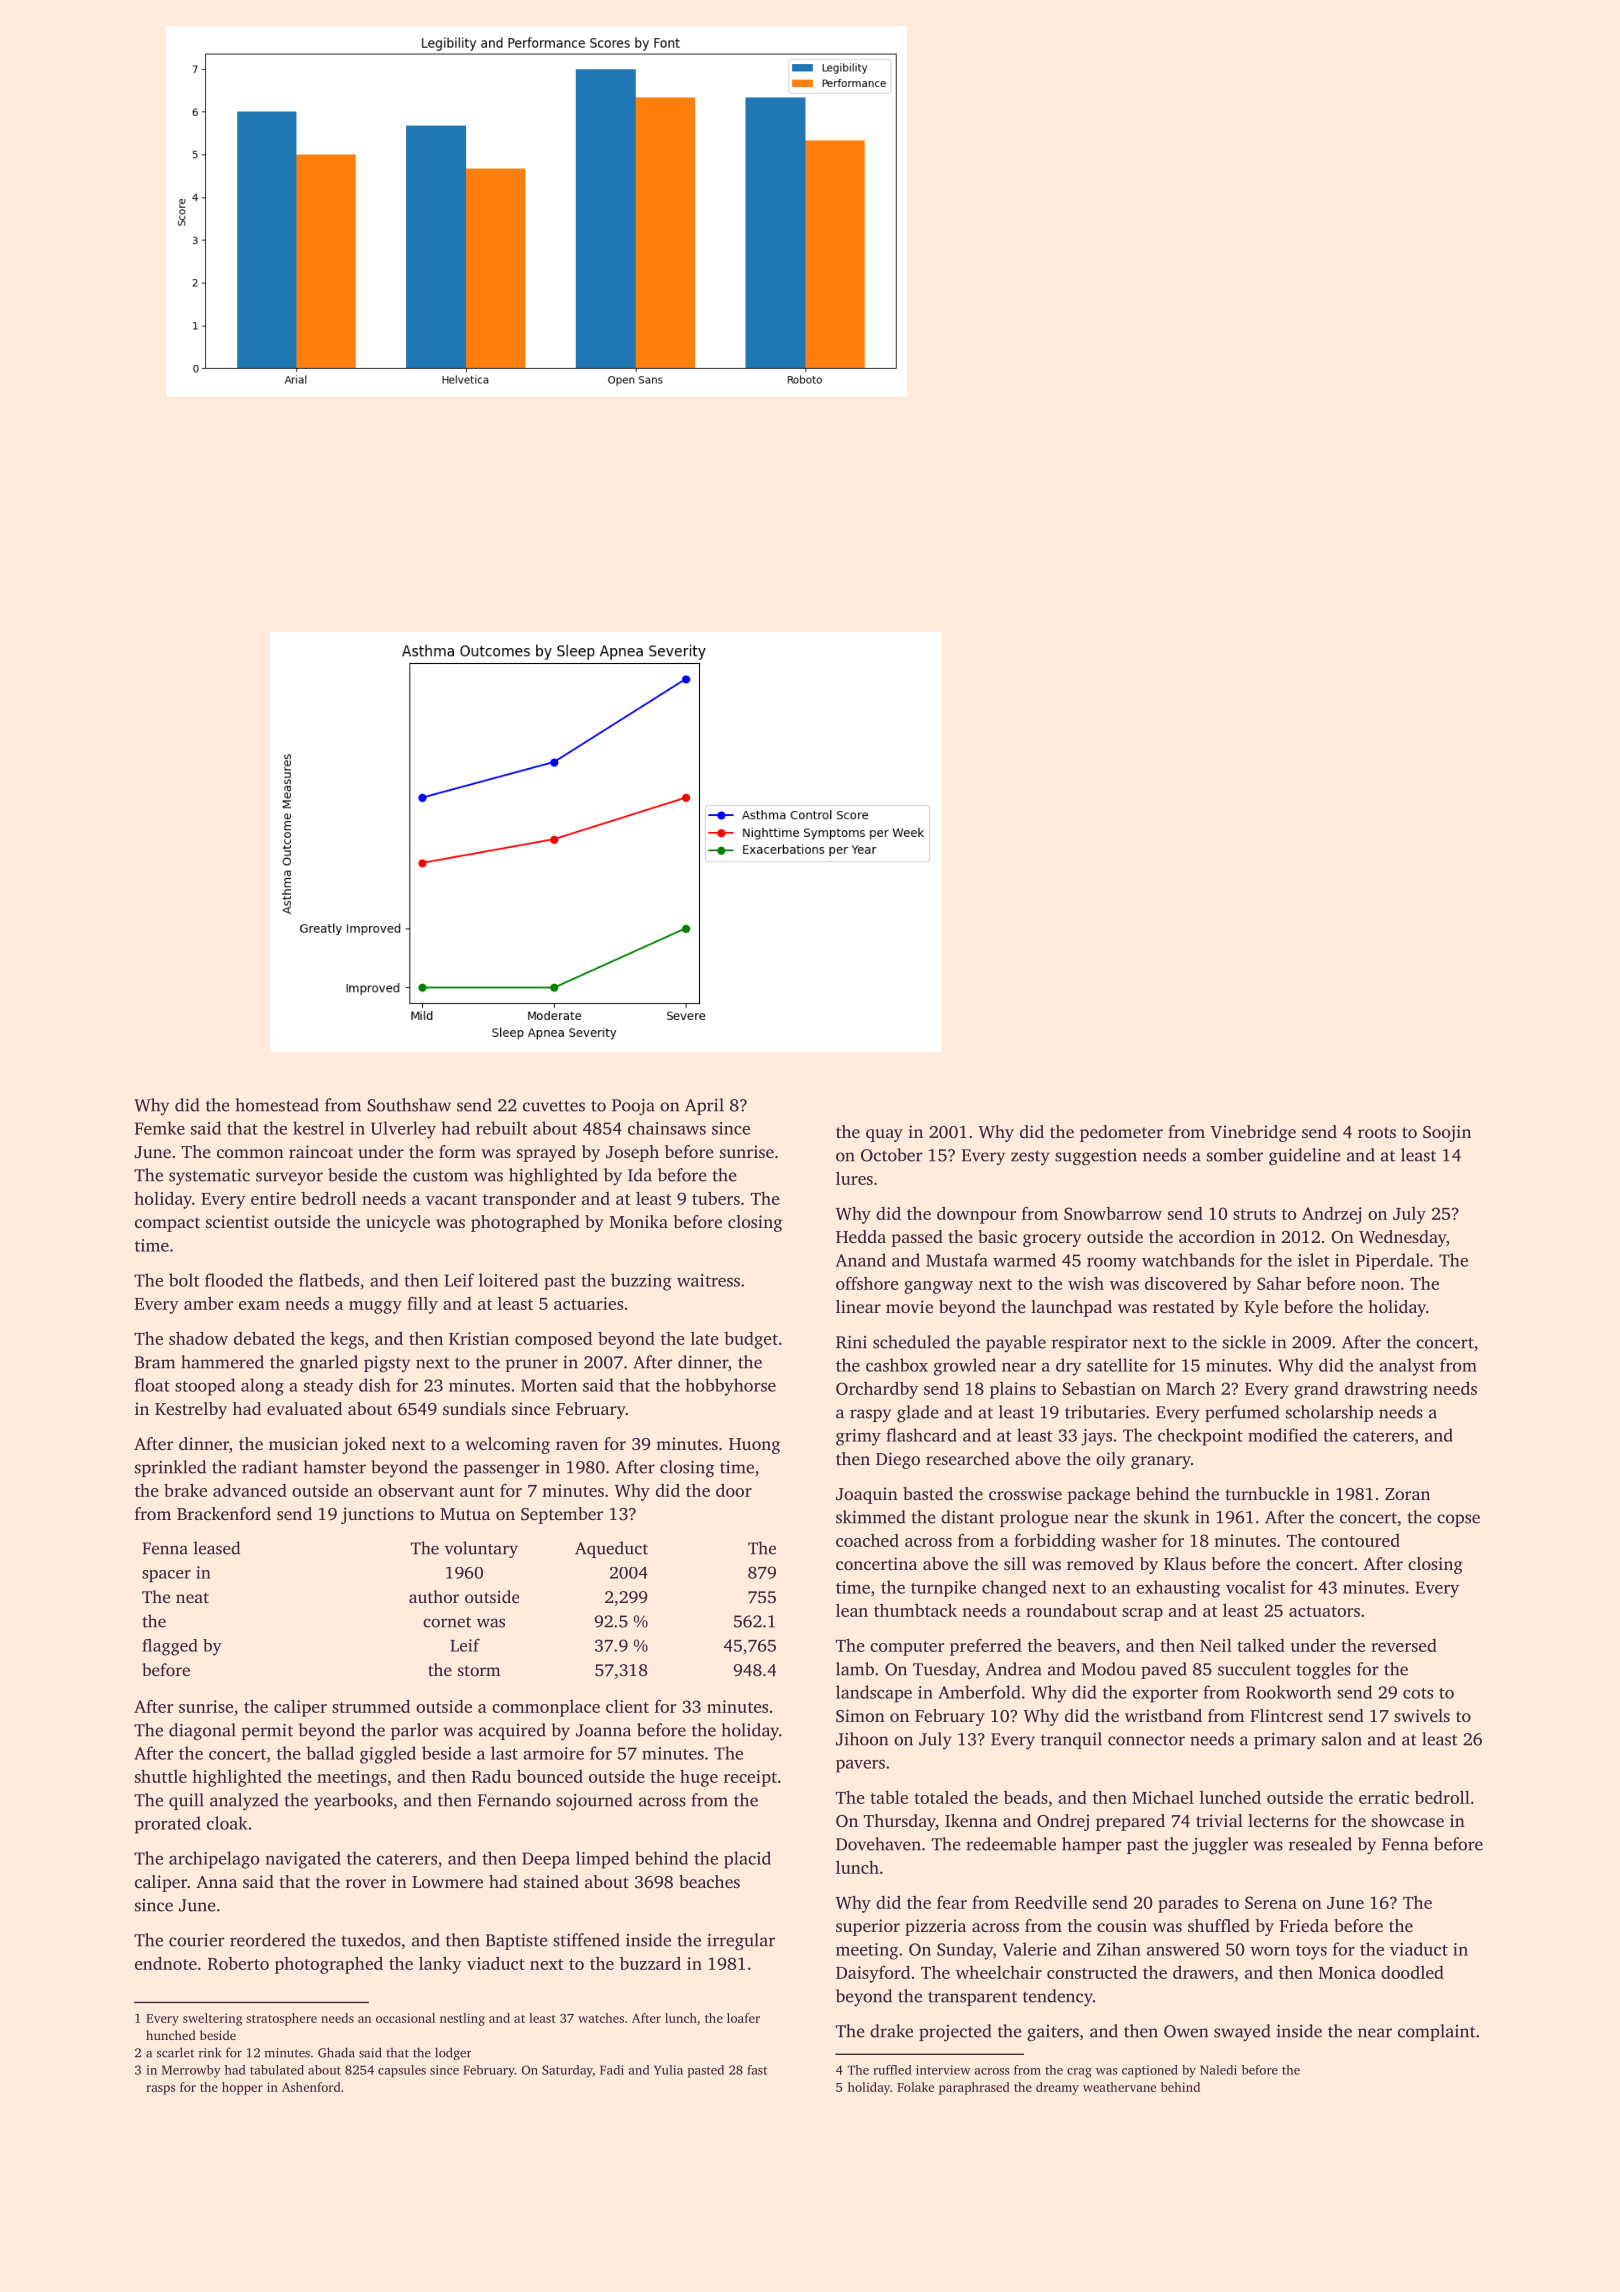  Describe the element at coordinates (329, 1364) in the screenshot. I see `gnarled` at that location.
